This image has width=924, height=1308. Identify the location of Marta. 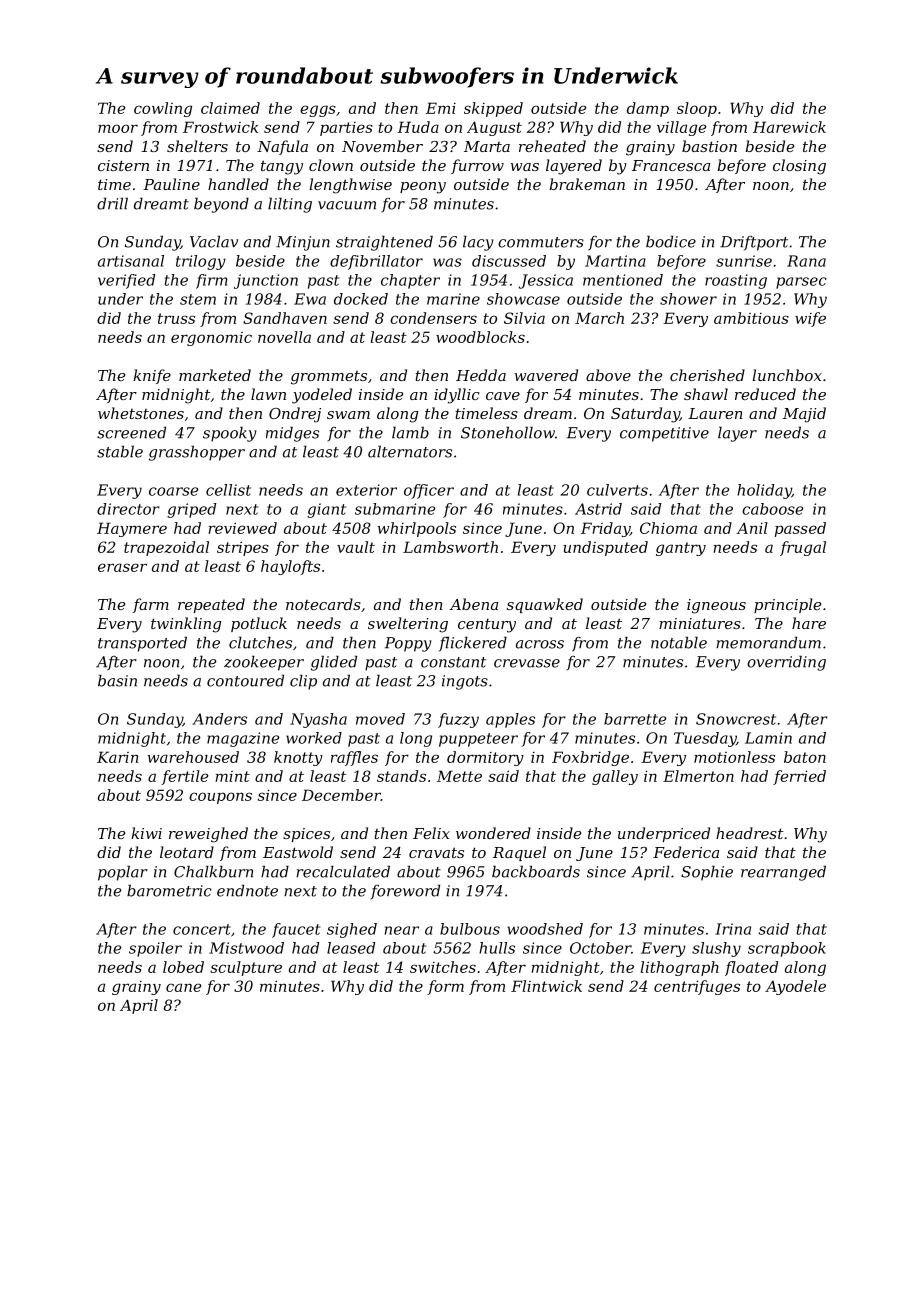
(487, 146).
